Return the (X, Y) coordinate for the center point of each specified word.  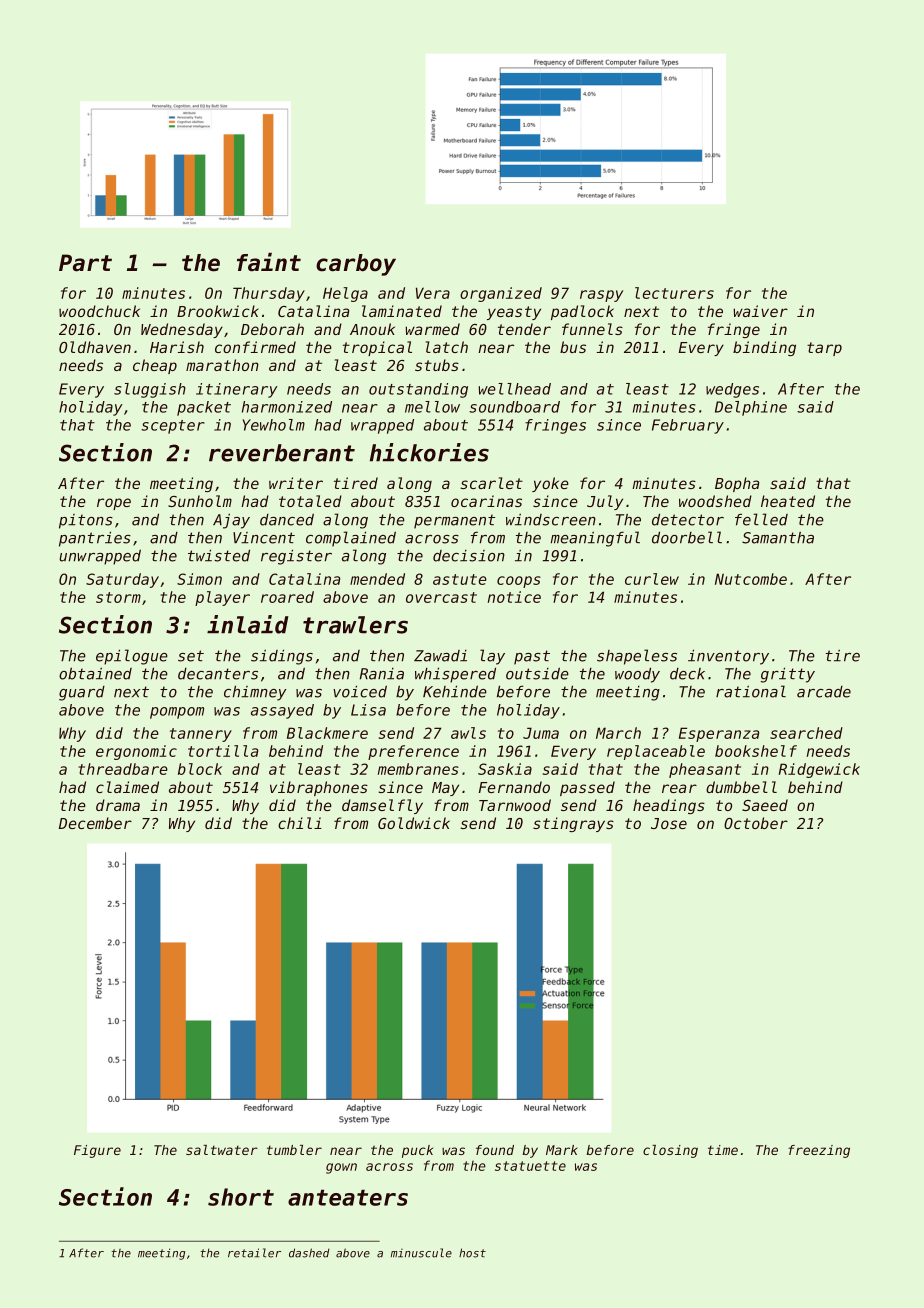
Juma (541, 733)
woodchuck (99, 311)
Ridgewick (819, 770)
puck (417, 1151)
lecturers (674, 293)
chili (300, 823)
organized (501, 294)
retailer (254, 1253)
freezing (819, 1151)
